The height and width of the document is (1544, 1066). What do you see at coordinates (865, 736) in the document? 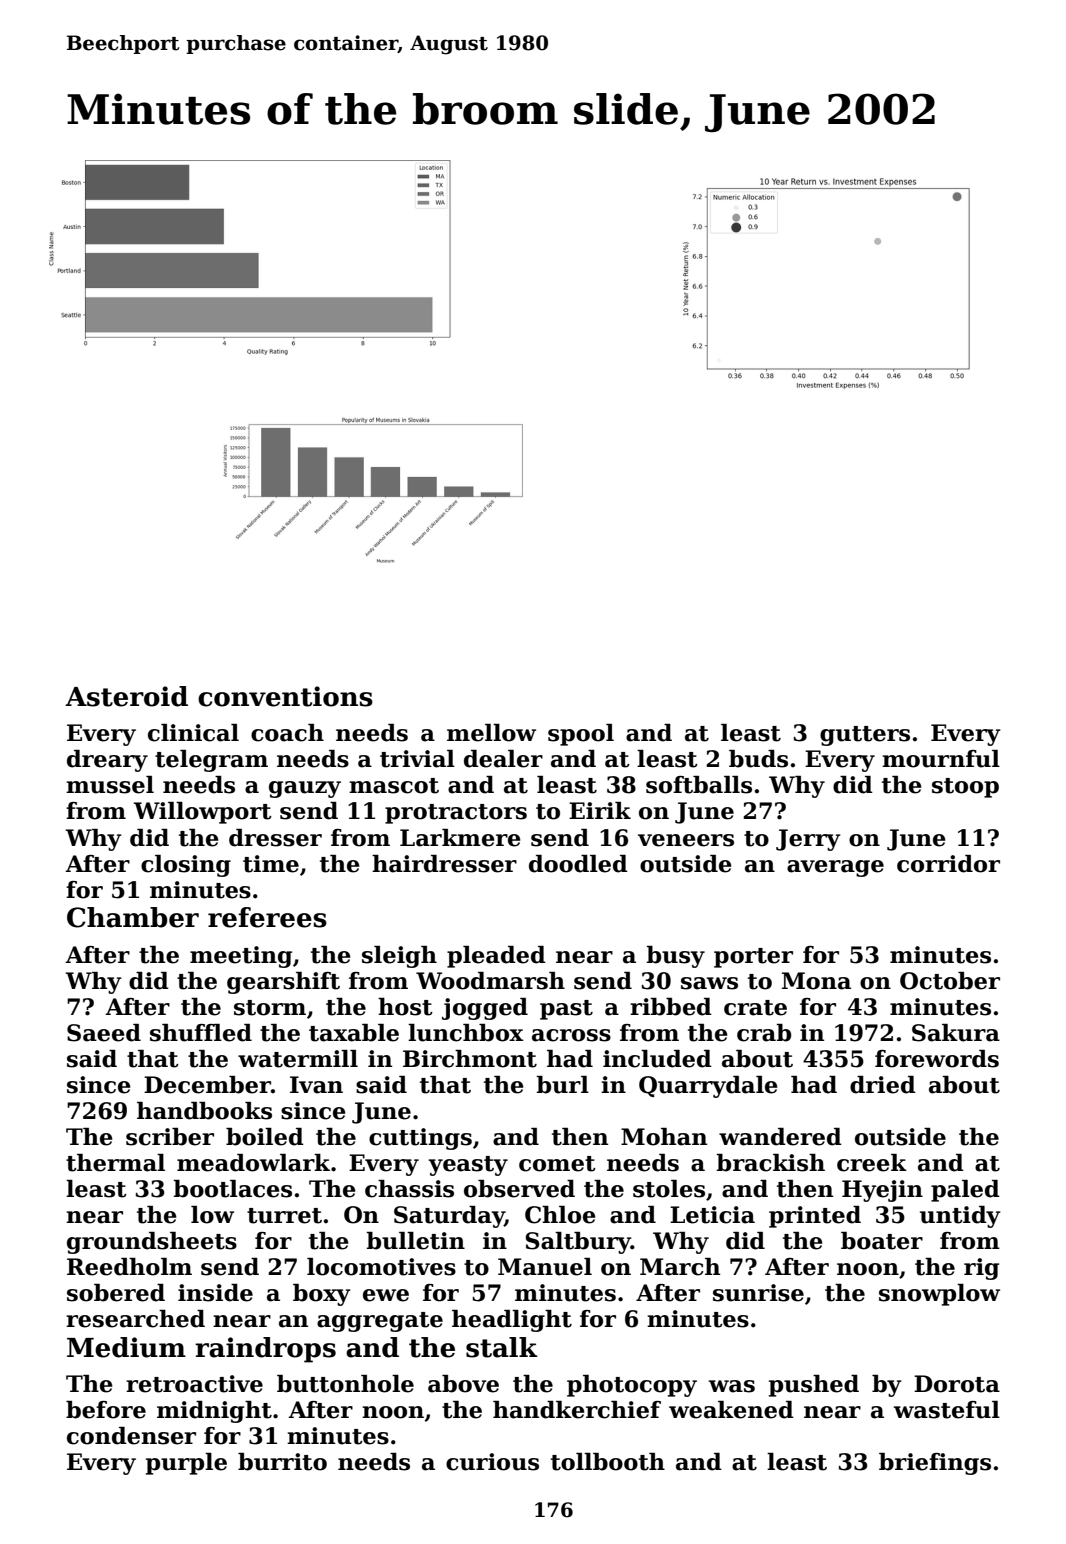
I see `gutters` at bounding box center [865, 736].
